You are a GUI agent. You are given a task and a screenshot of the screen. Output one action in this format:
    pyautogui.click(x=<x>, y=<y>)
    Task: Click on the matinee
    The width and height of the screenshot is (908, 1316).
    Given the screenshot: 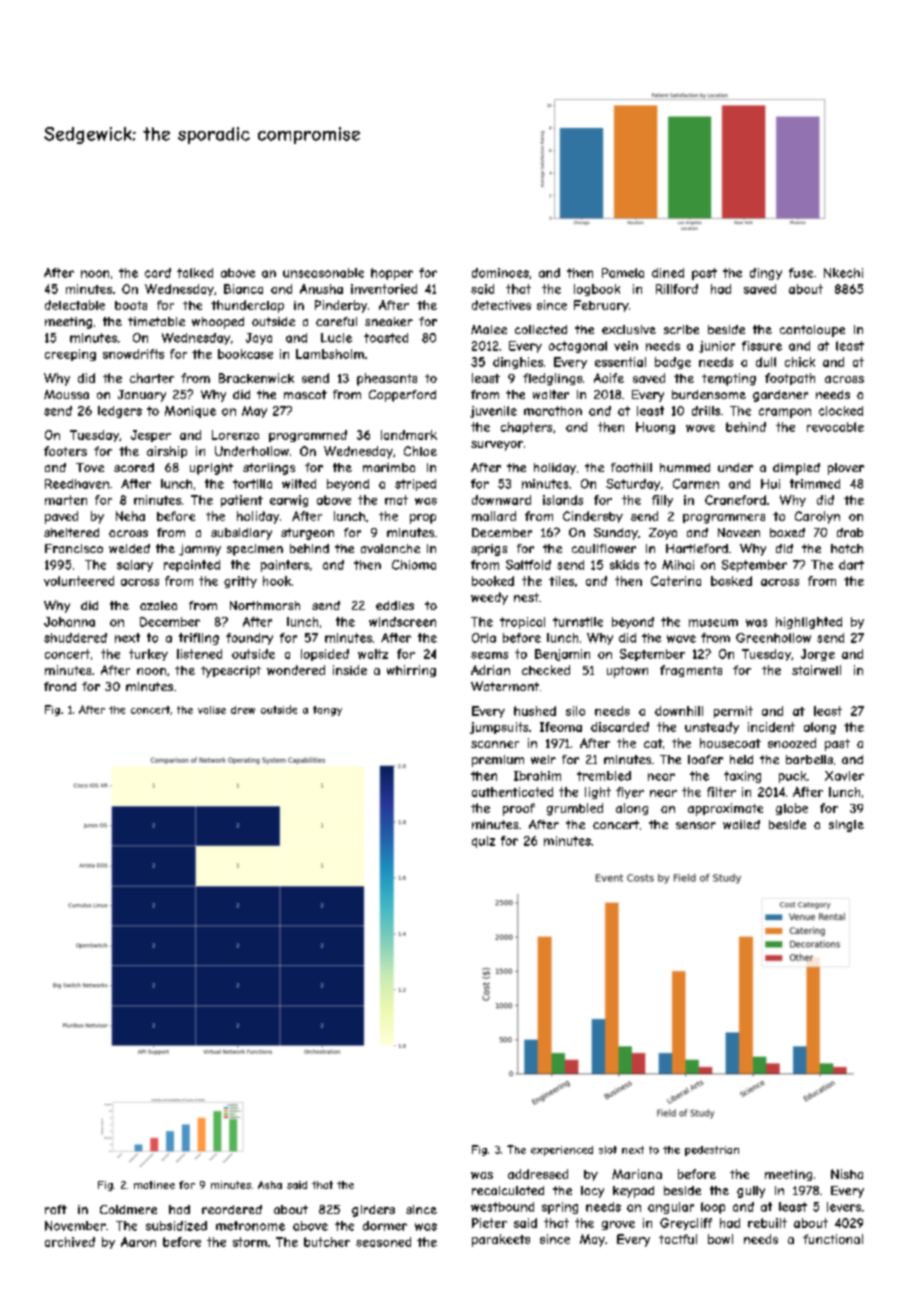 What is the action you would take?
    pyautogui.click(x=154, y=1185)
